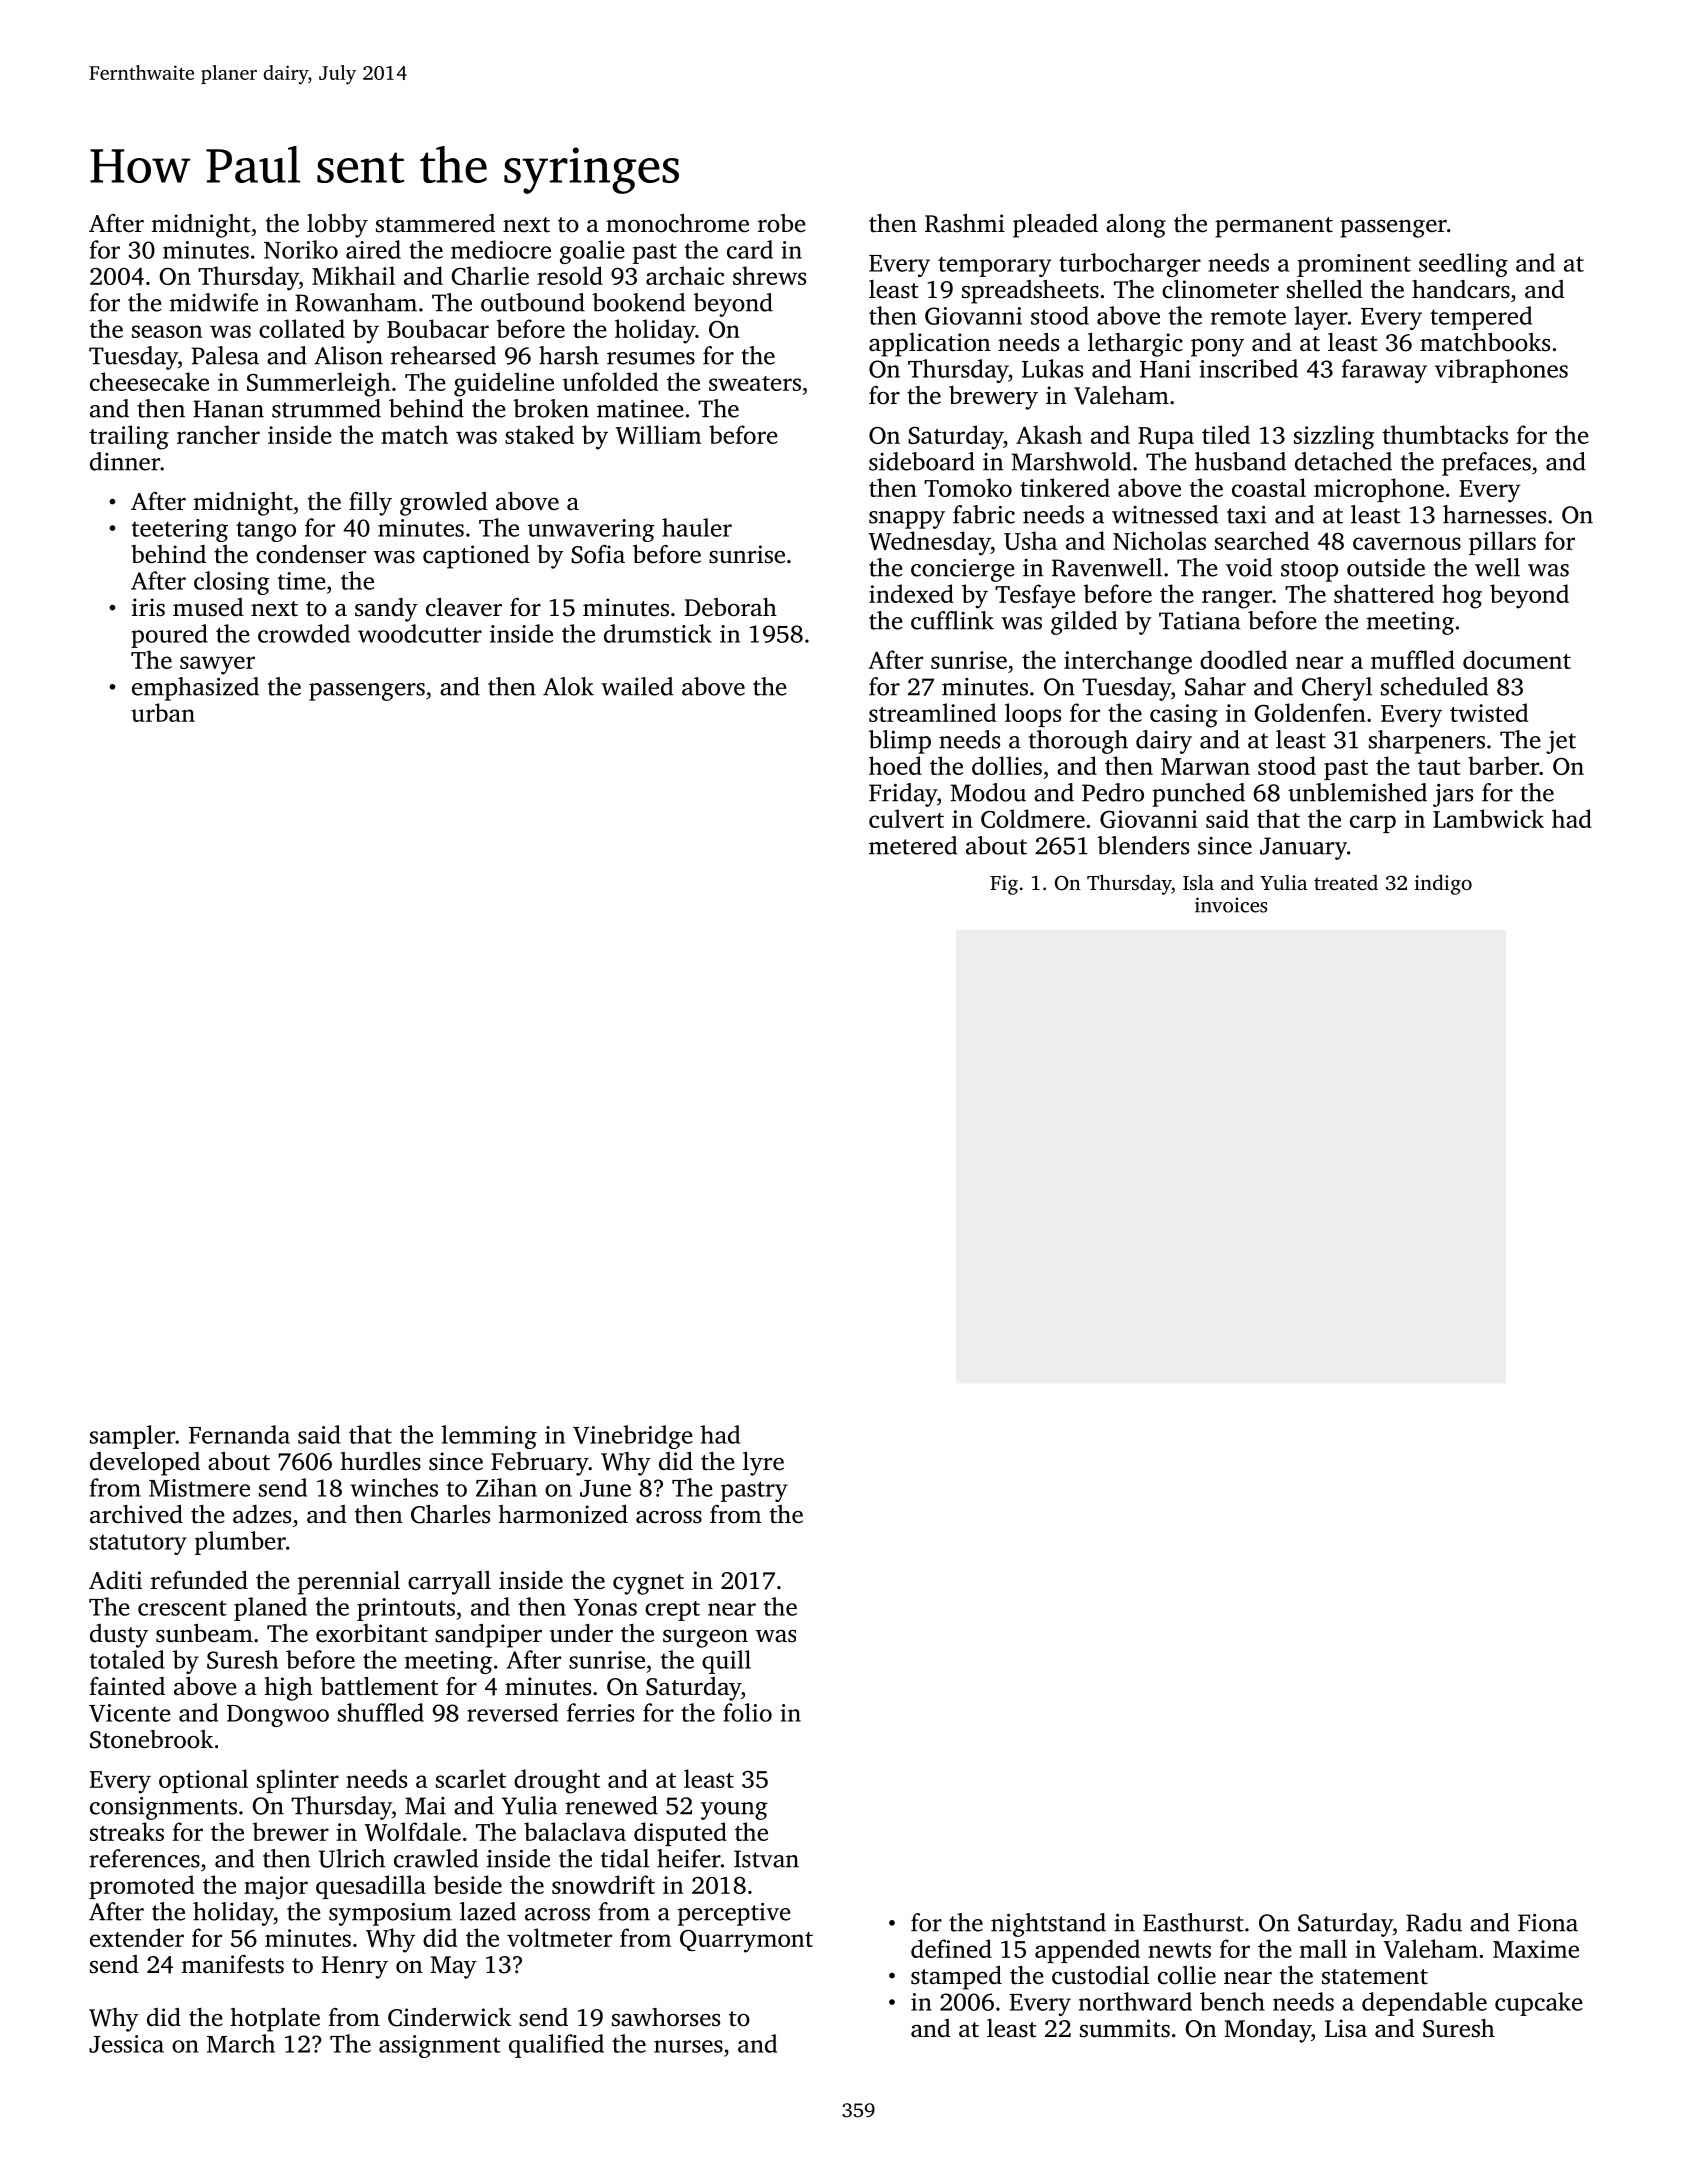  I want to click on stoop, so click(1309, 571).
